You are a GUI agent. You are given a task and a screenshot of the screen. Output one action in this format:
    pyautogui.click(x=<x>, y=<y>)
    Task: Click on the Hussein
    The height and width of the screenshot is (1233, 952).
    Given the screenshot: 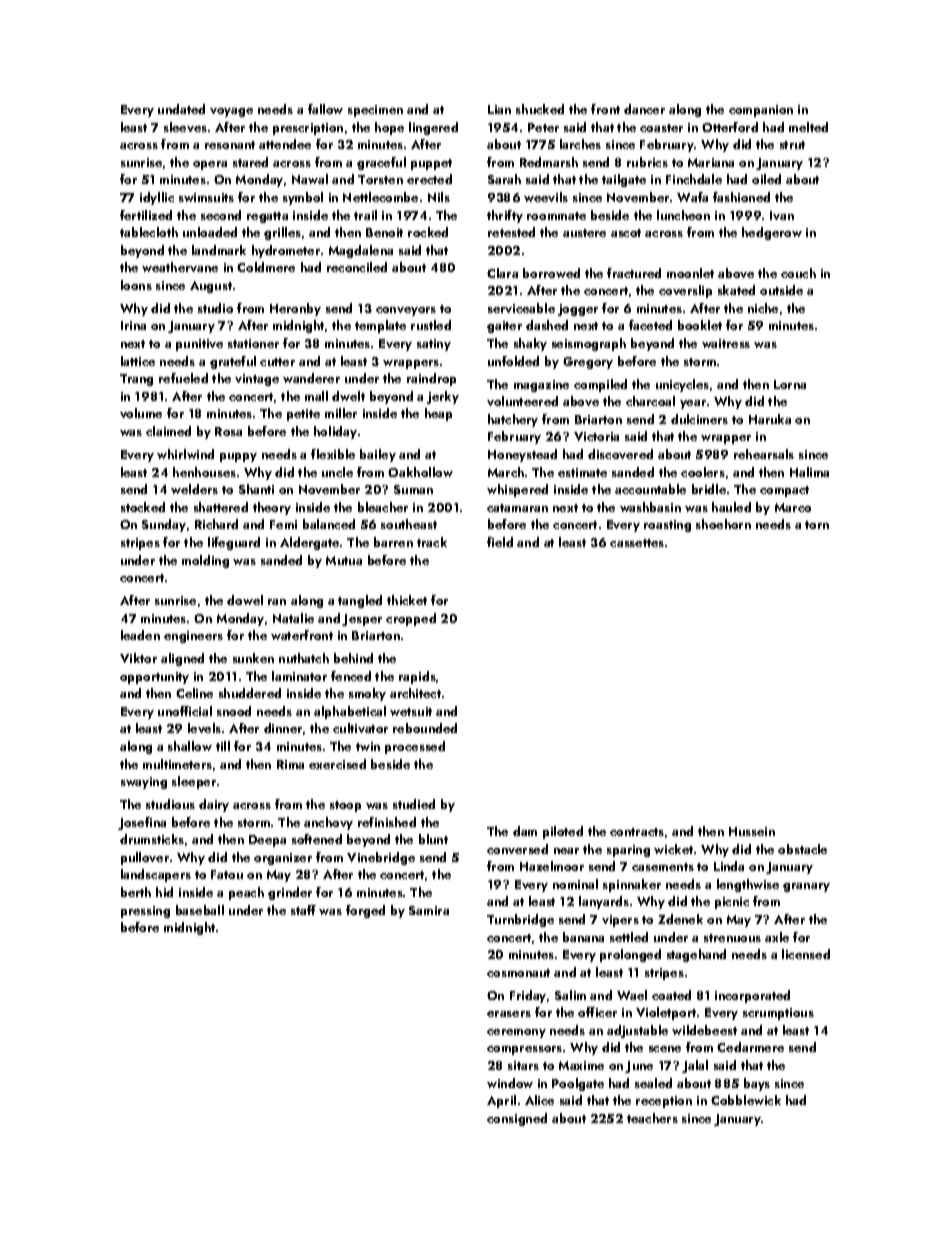 What is the action you would take?
    pyautogui.click(x=752, y=831)
